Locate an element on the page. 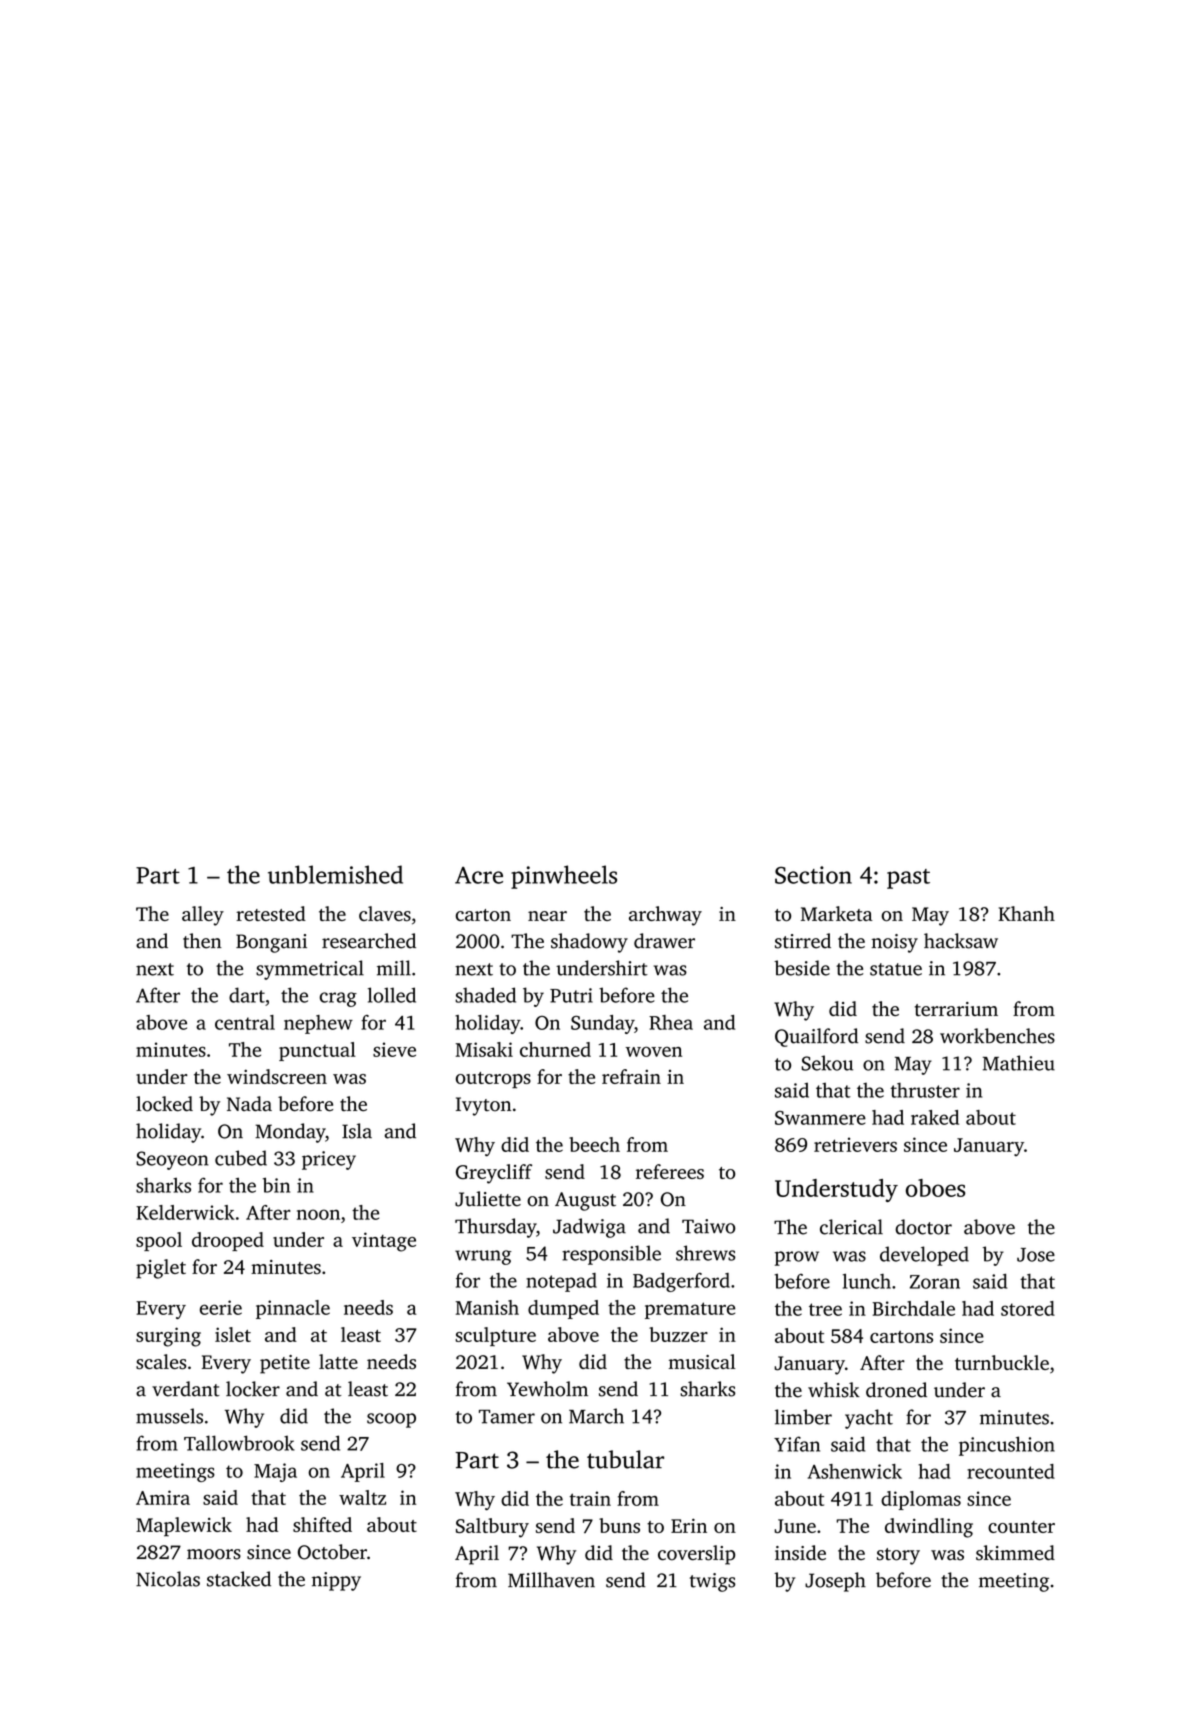  alley is located at coordinates (203, 916).
